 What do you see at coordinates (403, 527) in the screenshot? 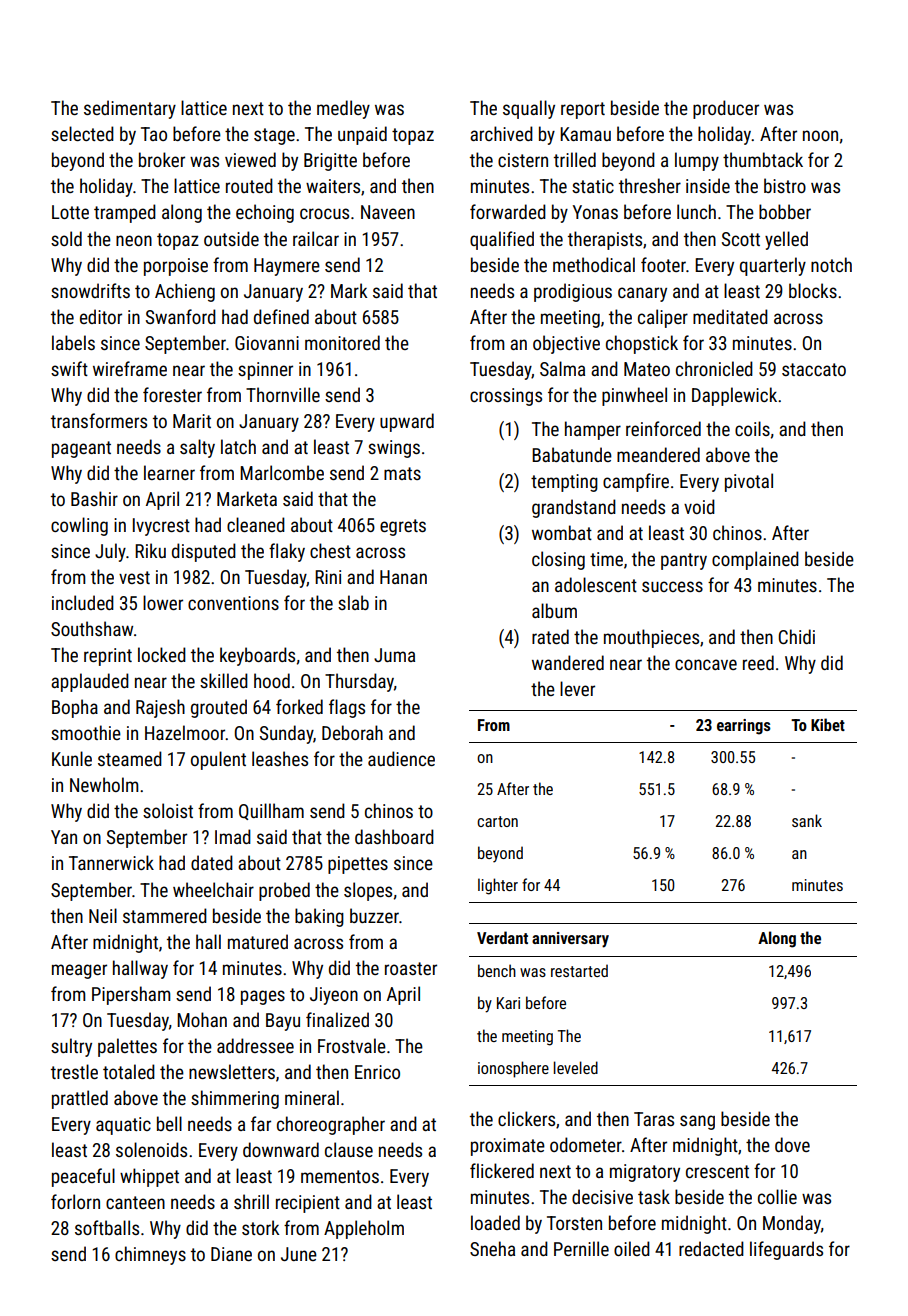
I see `egrets` at bounding box center [403, 527].
